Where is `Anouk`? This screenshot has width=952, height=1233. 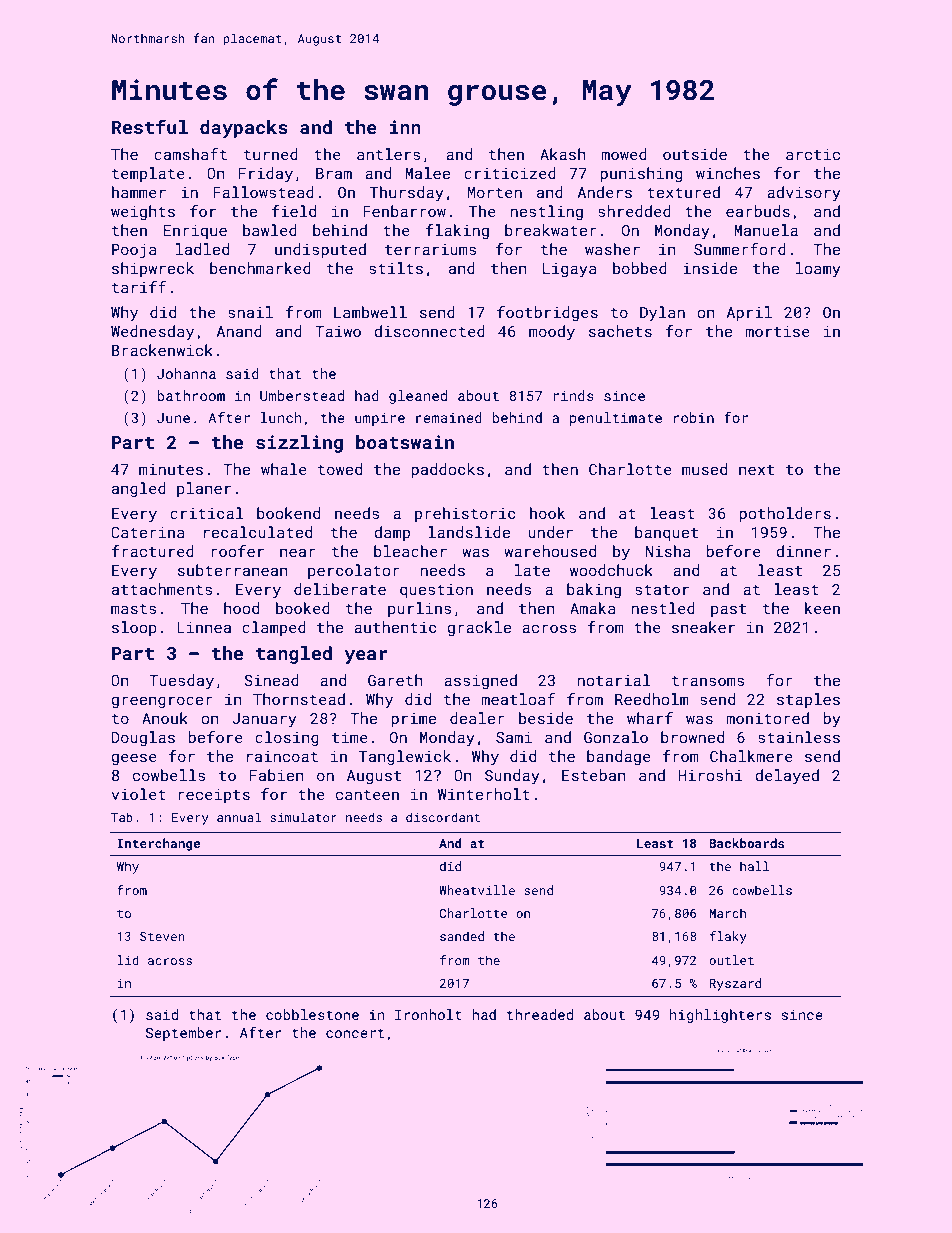 Anouk is located at coordinates (165, 718).
